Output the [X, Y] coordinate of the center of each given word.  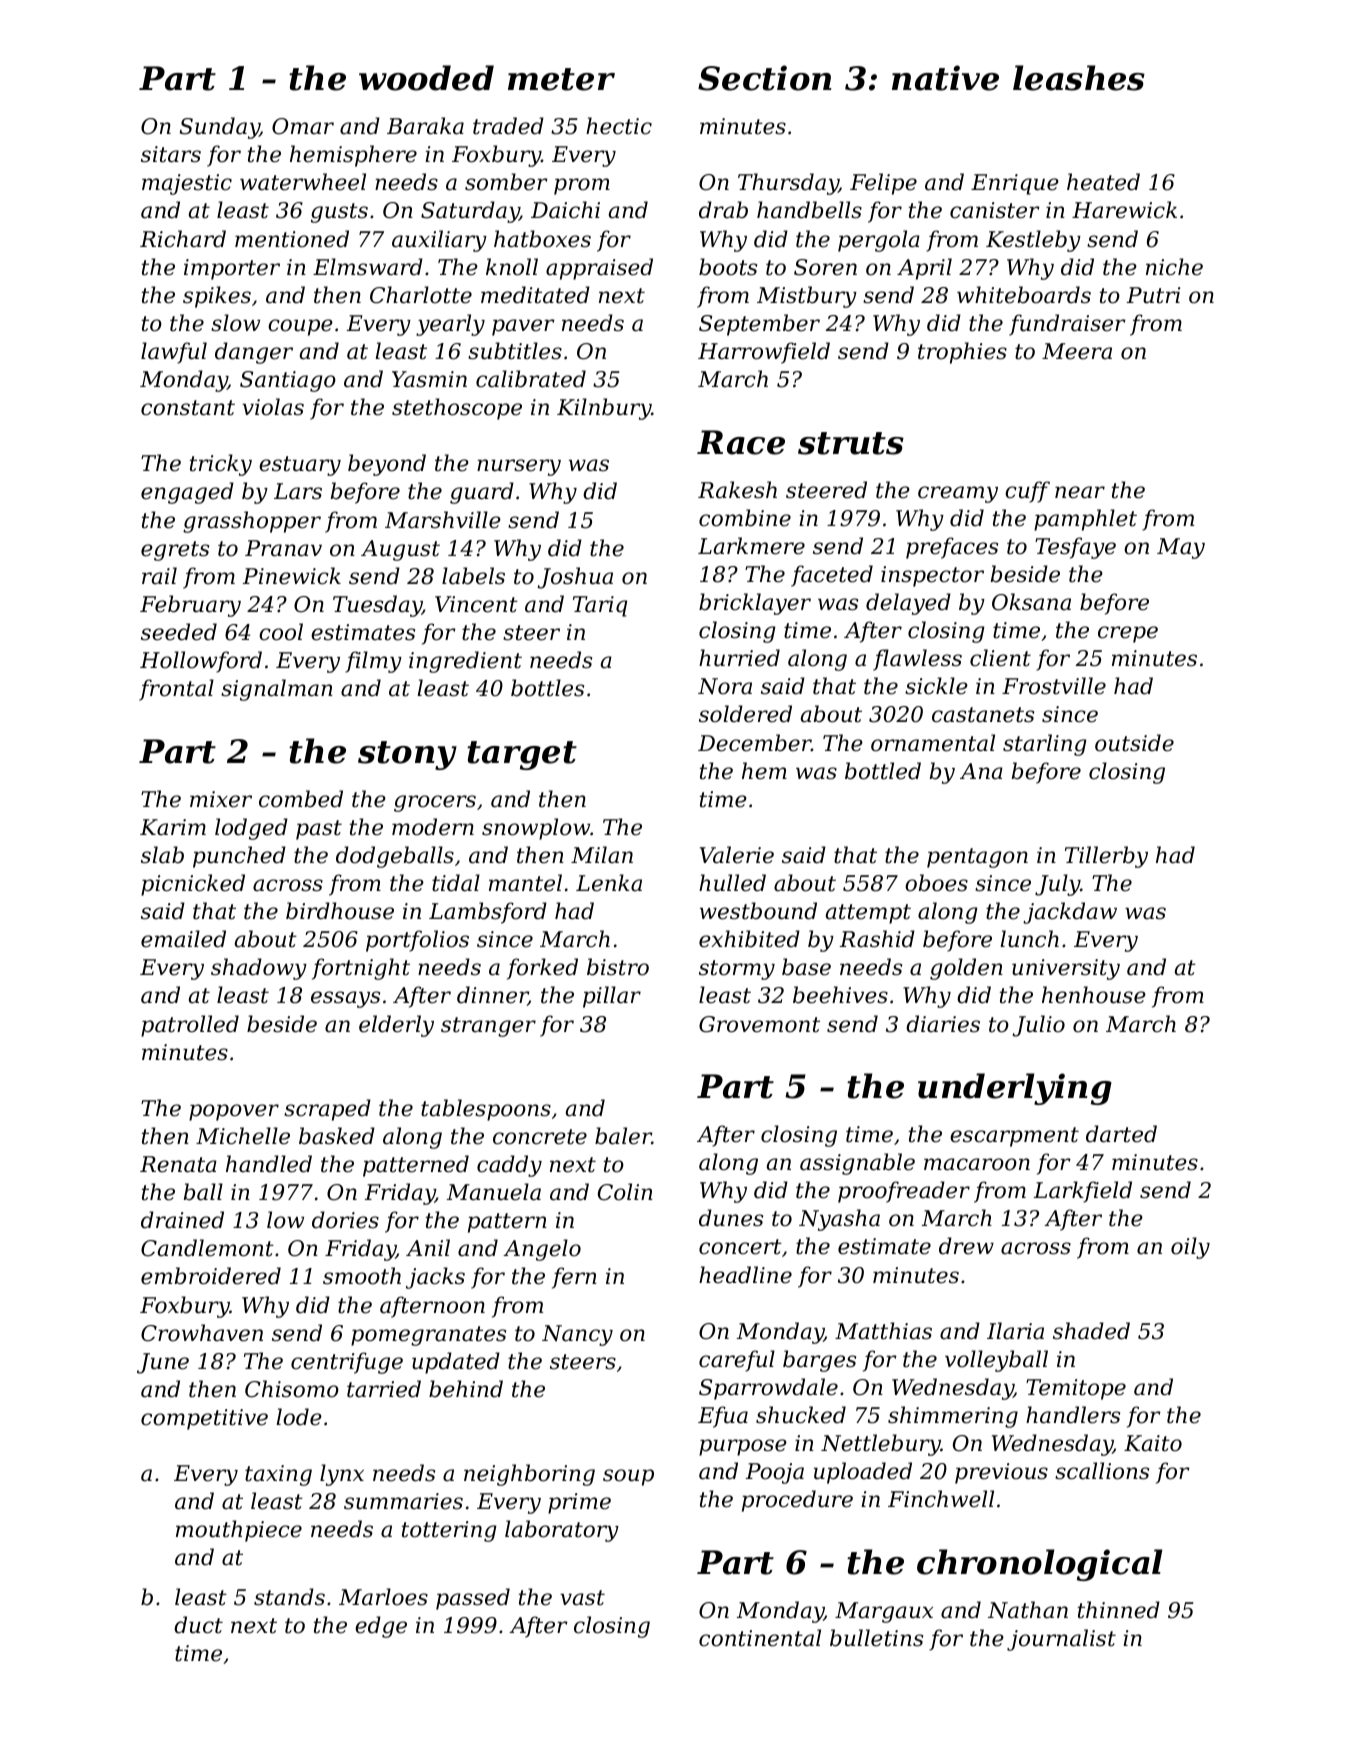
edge [381, 1627]
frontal [176, 690]
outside [1134, 743]
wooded [426, 78]
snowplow [536, 829]
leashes [1079, 78]
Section [765, 78]
